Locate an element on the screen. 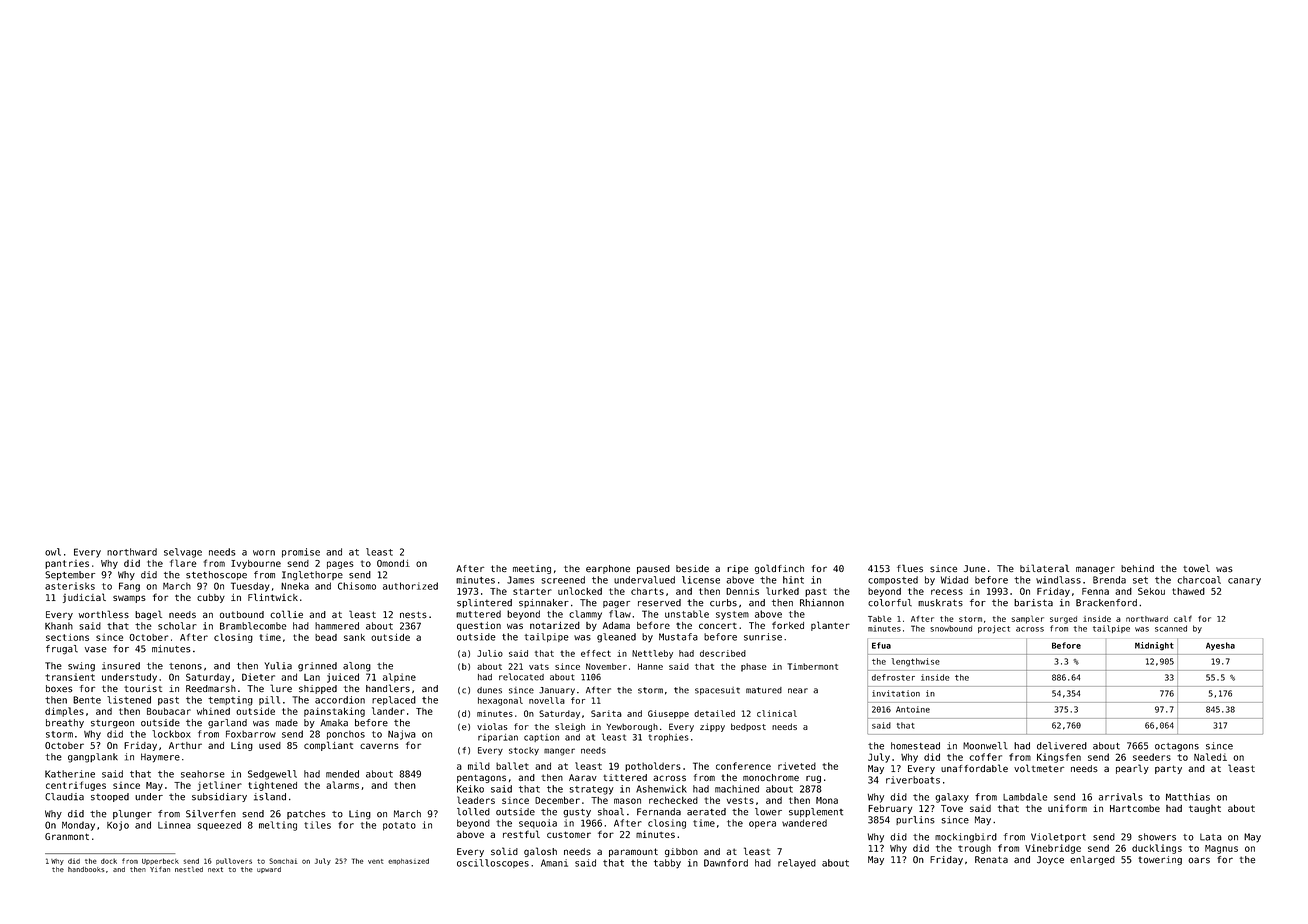 The image size is (1308, 924). Katherine is located at coordinates (70, 774).
